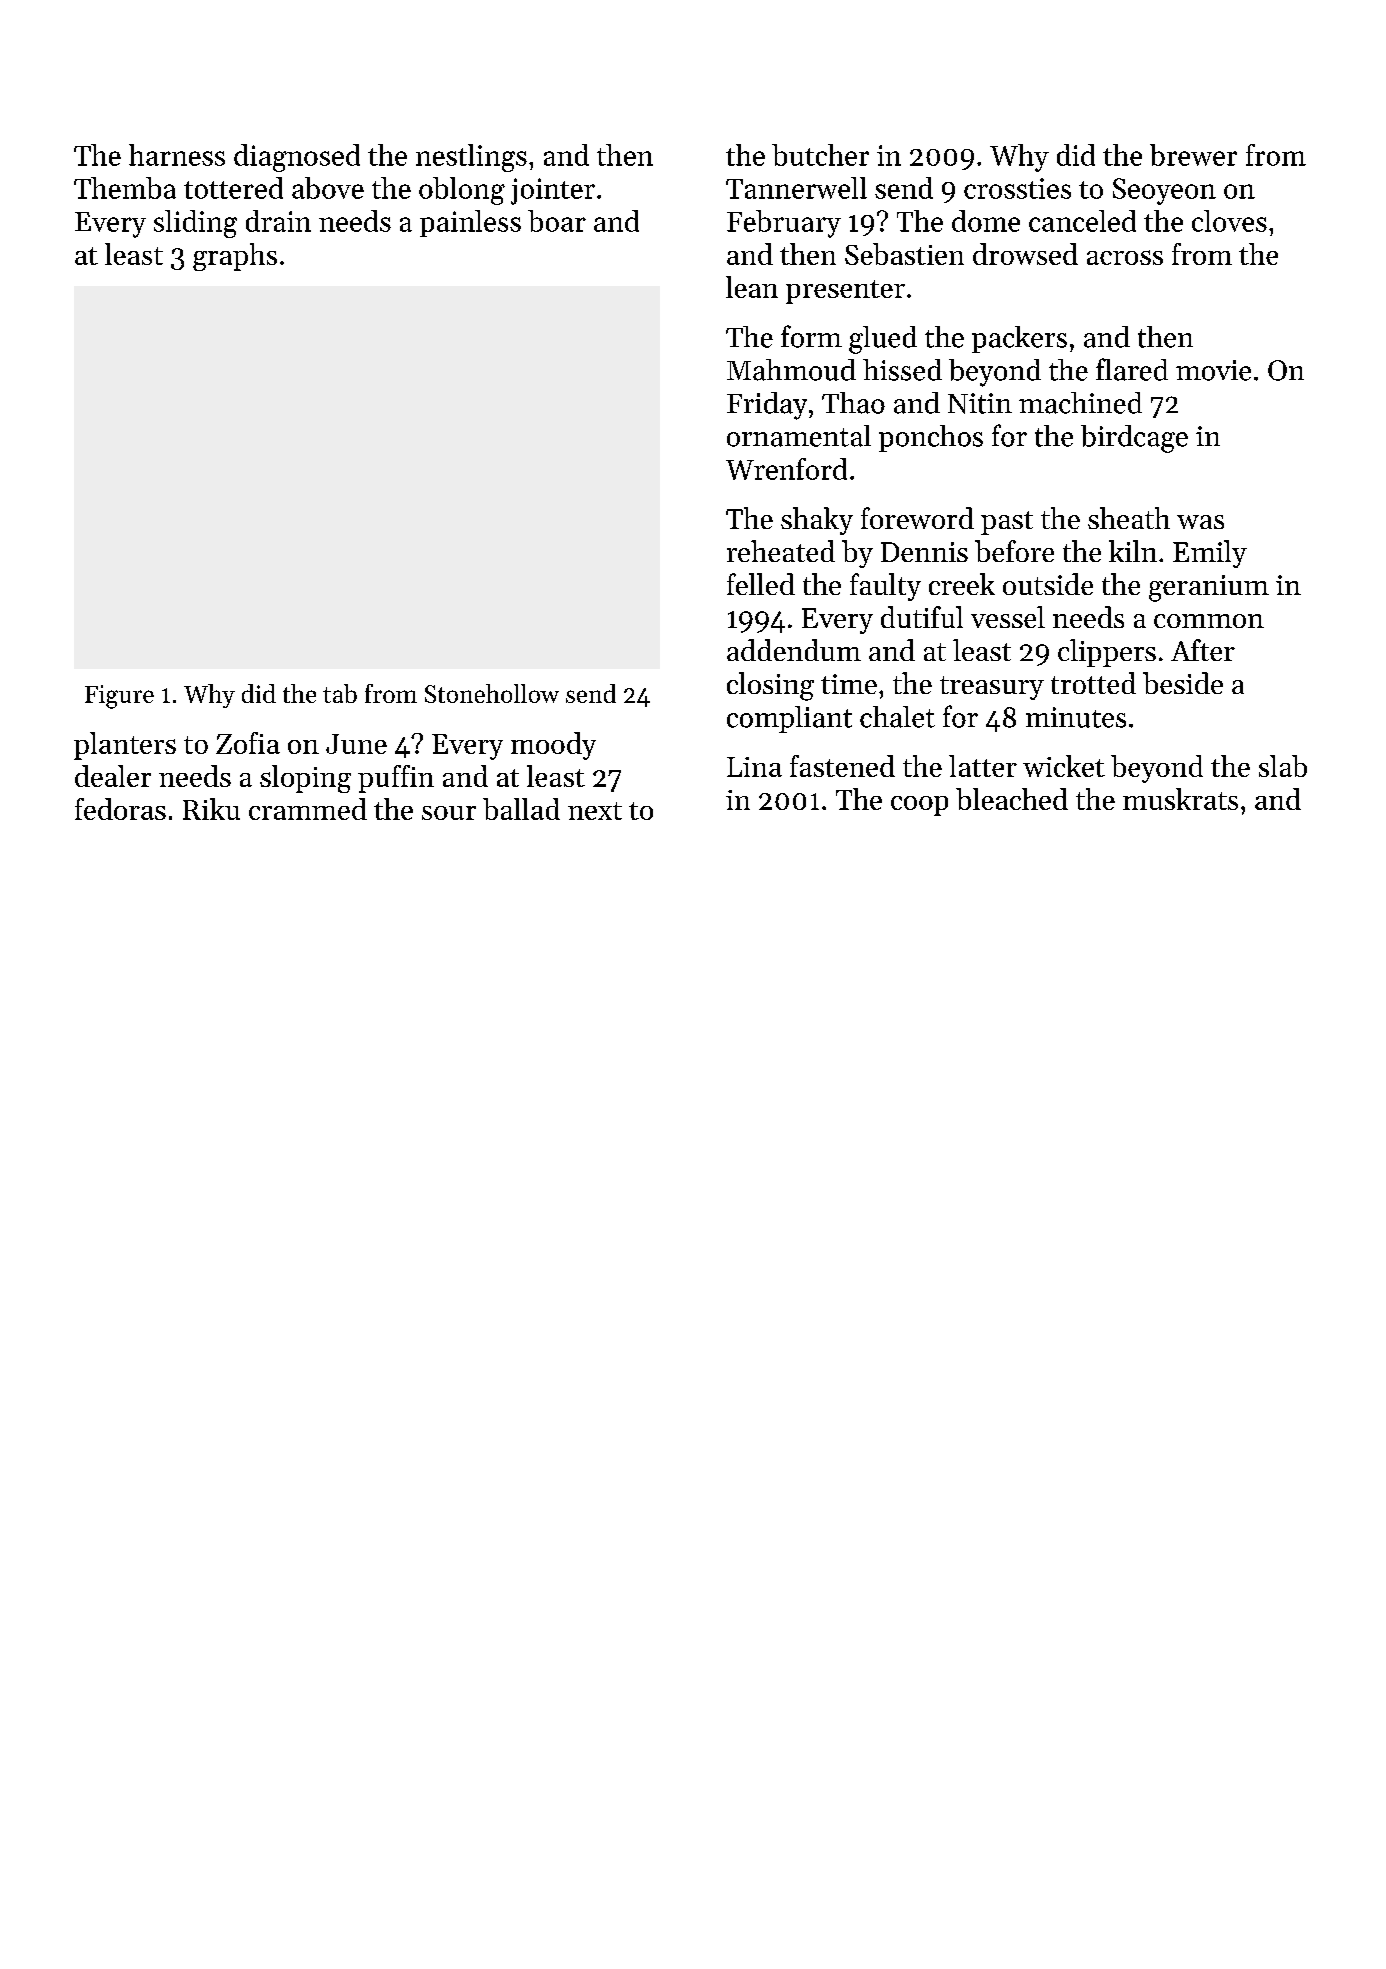  I want to click on glued, so click(883, 340).
